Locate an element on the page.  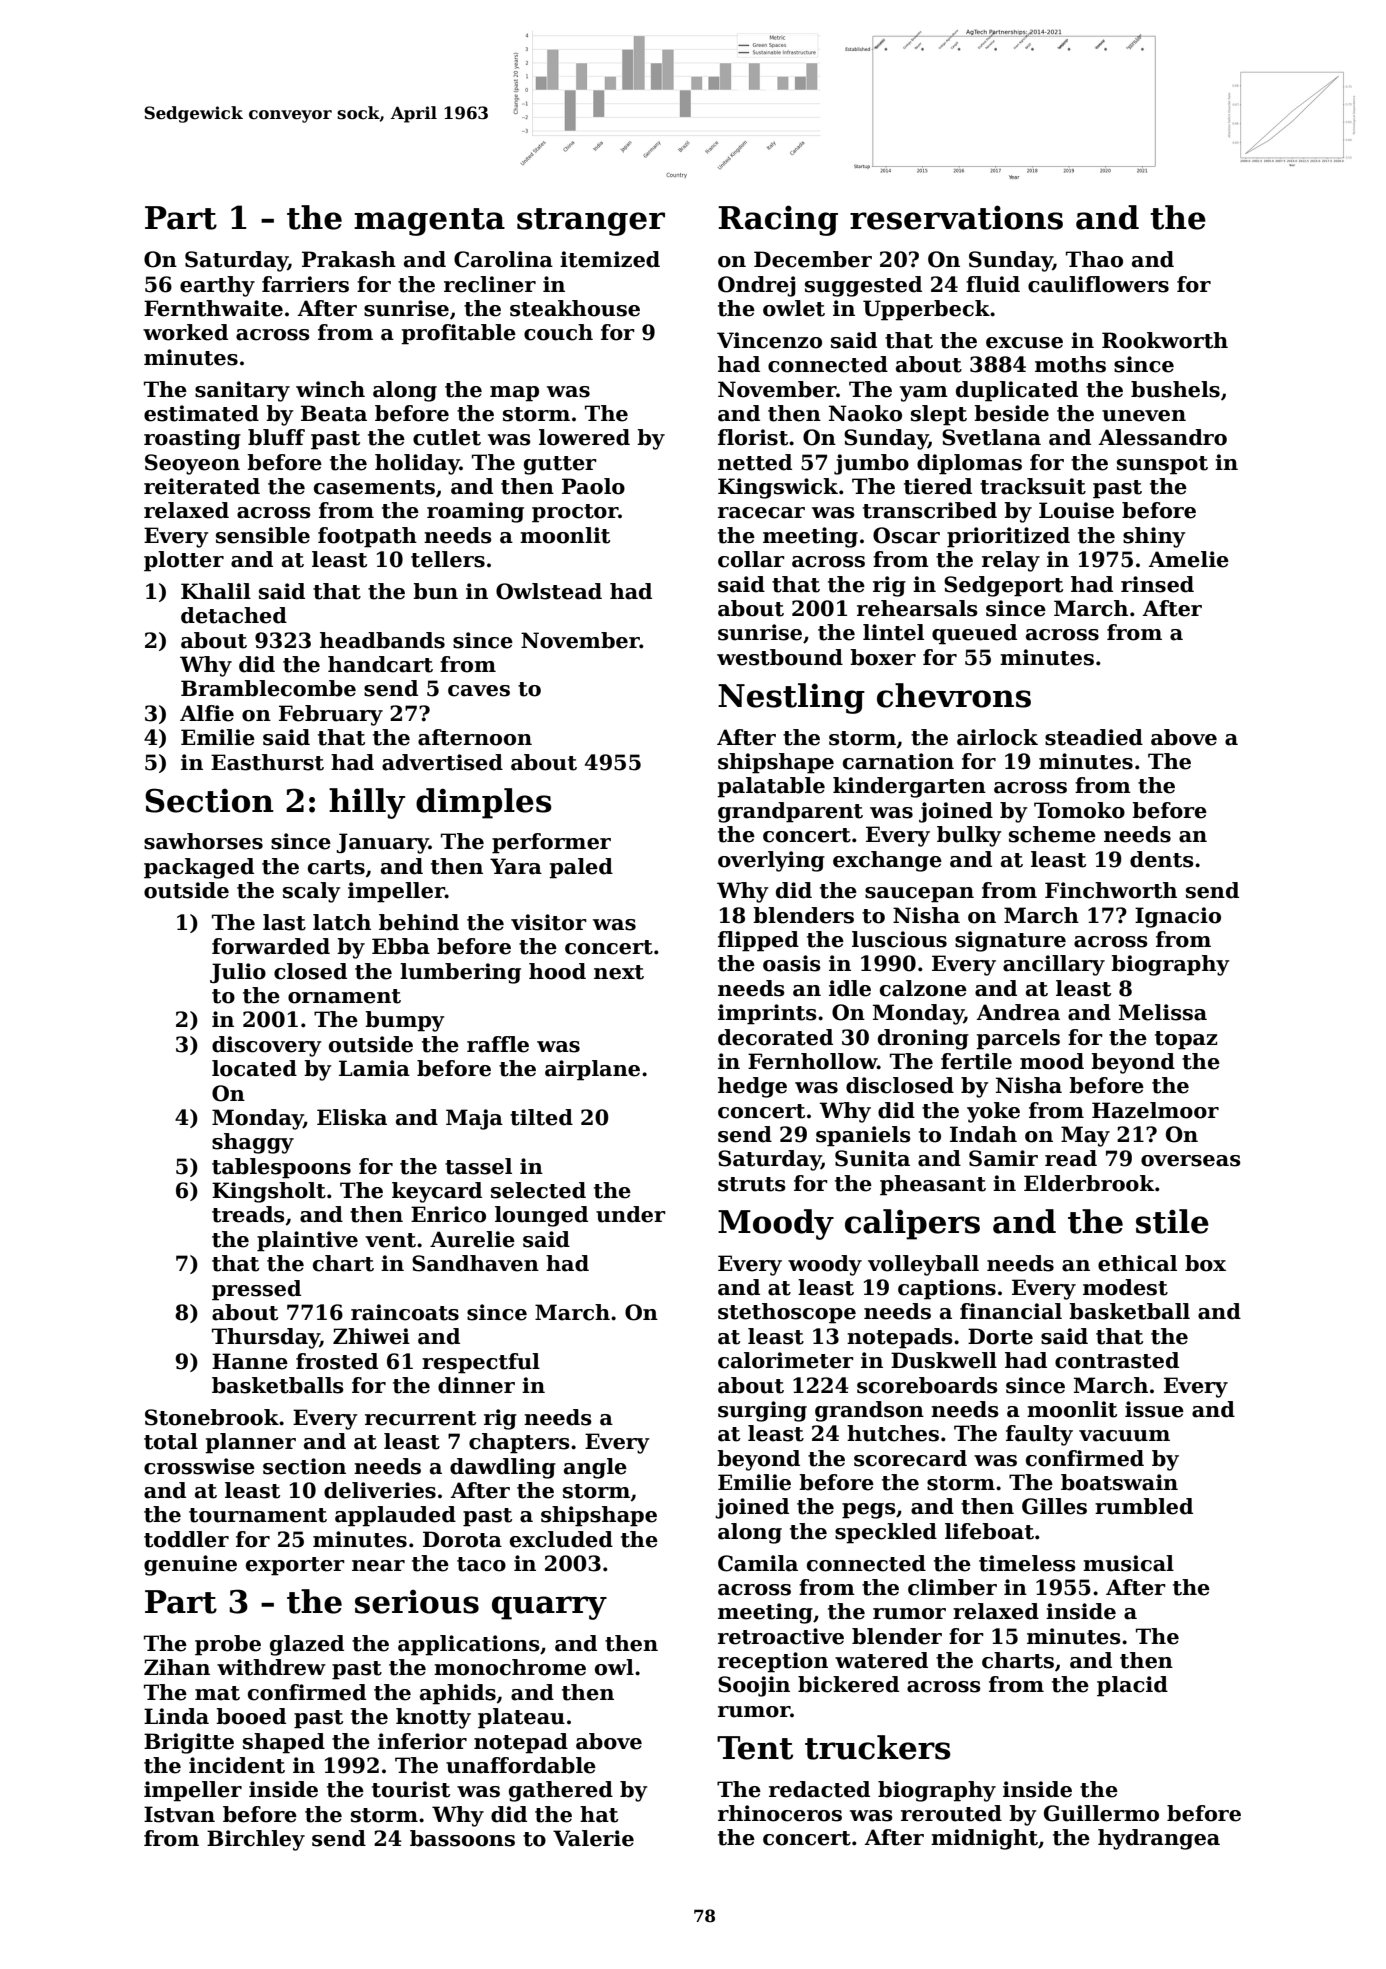
quarry is located at coordinates (549, 1608).
